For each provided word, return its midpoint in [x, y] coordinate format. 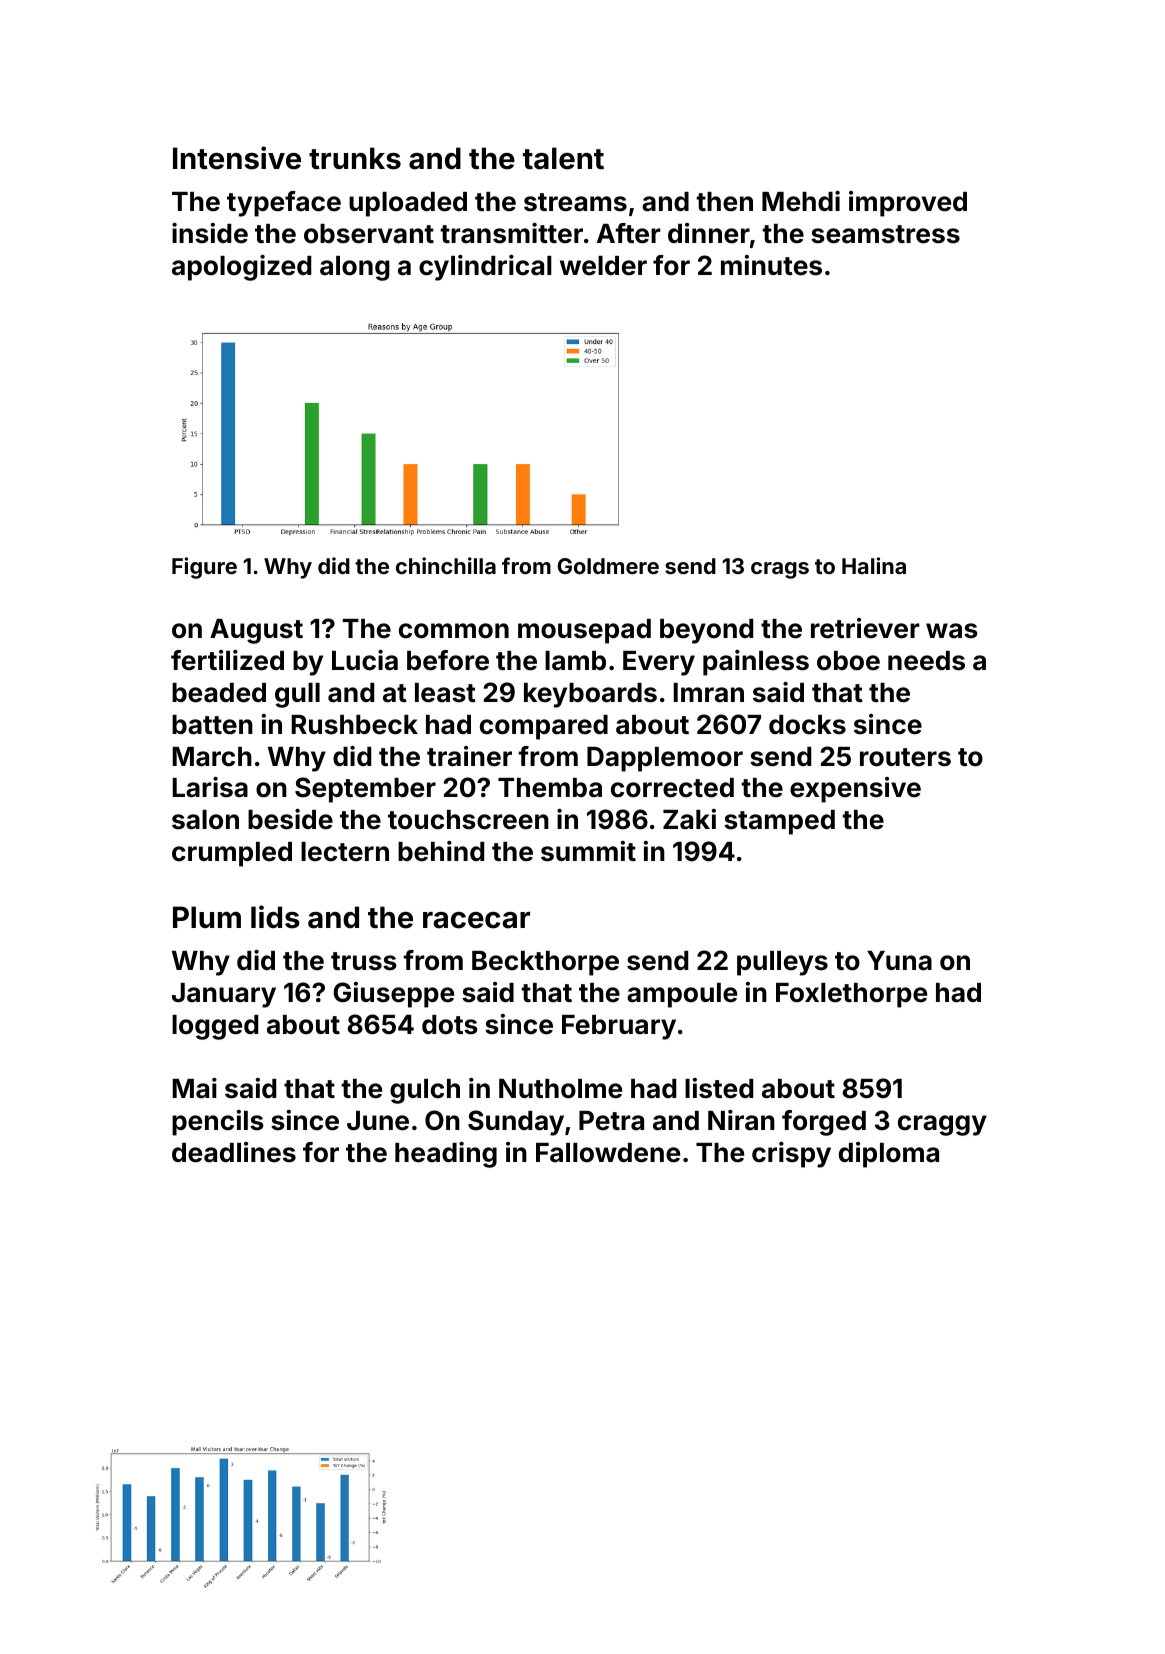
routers [905, 757]
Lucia [365, 660]
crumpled [232, 854]
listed [719, 1088]
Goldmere [608, 566]
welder [603, 266]
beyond [706, 631]
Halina [874, 565]
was [952, 631]
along [355, 268]
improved [908, 204]
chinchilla [446, 565]
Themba [550, 788]
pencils [218, 1123]
